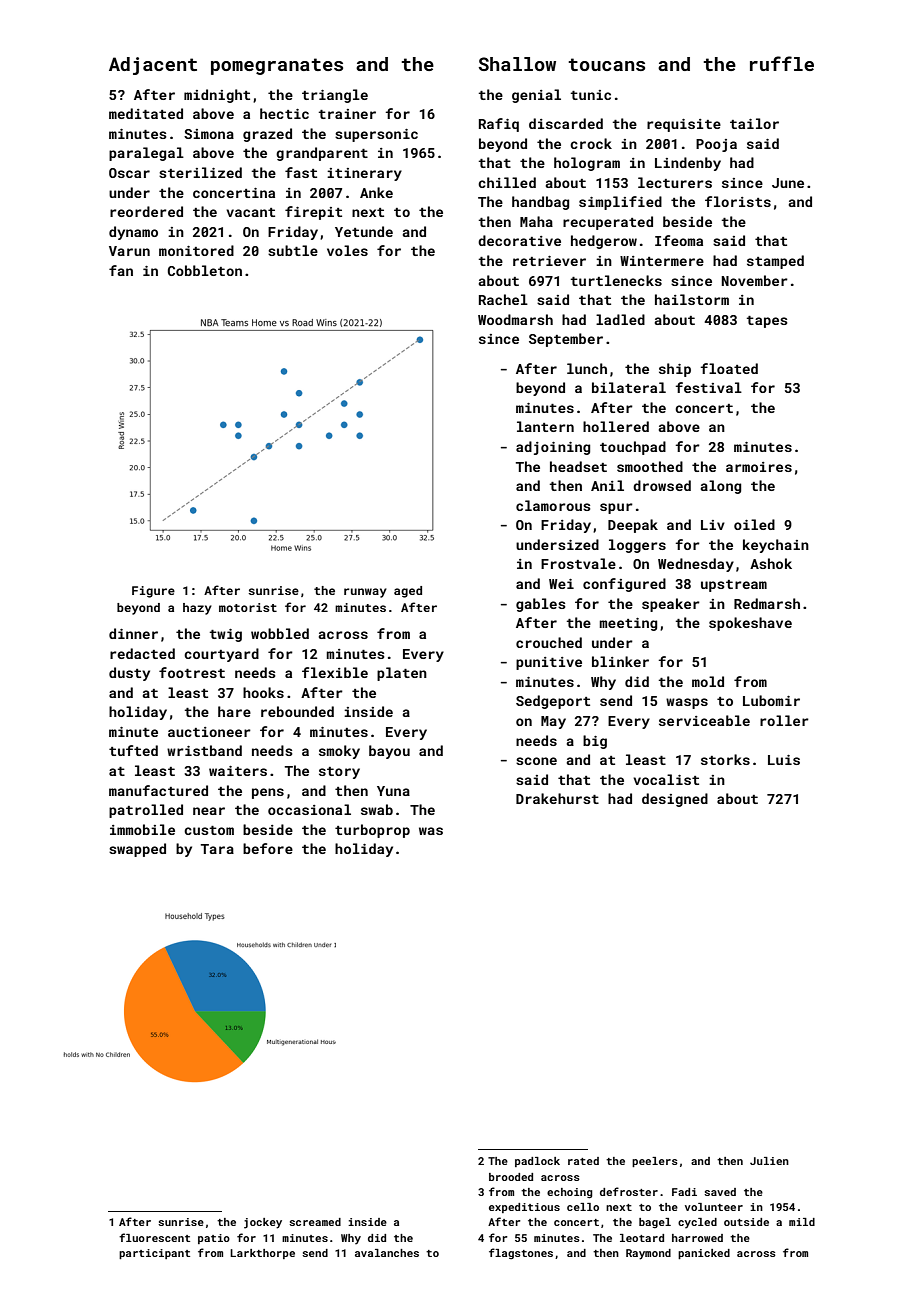 This screenshot has width=924, height=1308. I want to click on peelers, so click(655, 1162).
